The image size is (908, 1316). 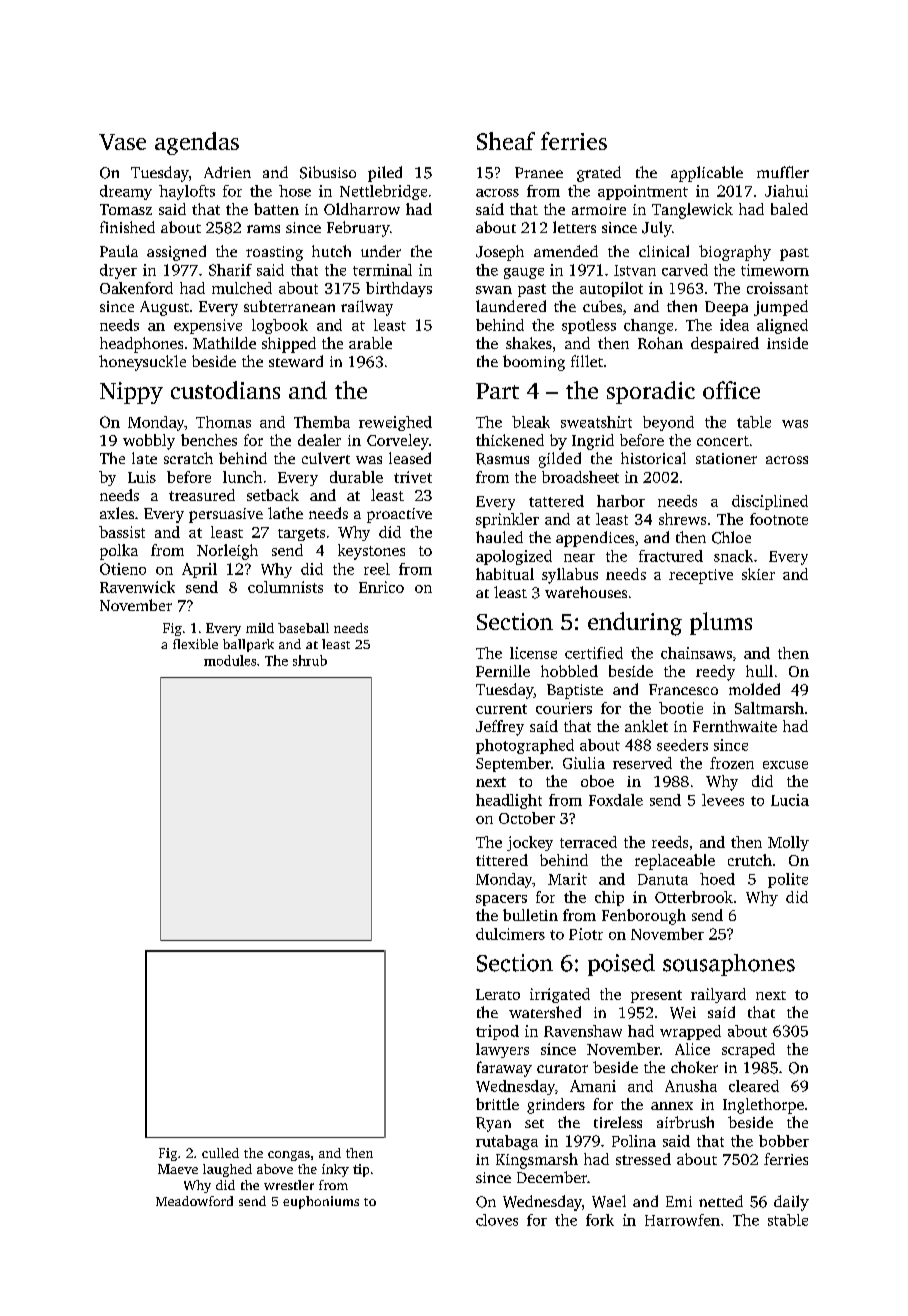 I want to click on Sheaf, so click(x=506, y=141).
